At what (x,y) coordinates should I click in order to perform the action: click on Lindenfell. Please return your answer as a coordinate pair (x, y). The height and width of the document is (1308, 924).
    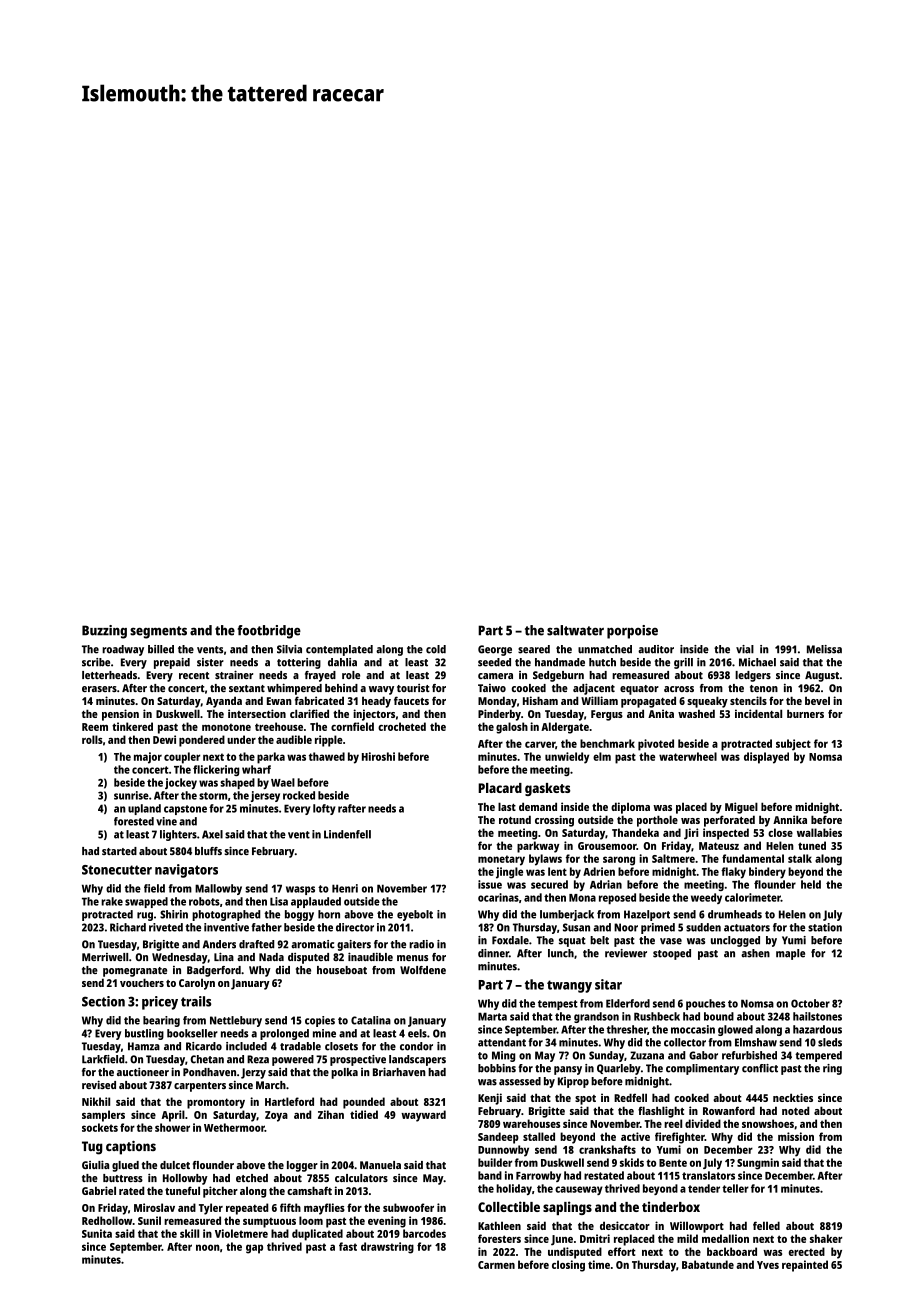
    Looking at the image, I should click on (347, 834).
